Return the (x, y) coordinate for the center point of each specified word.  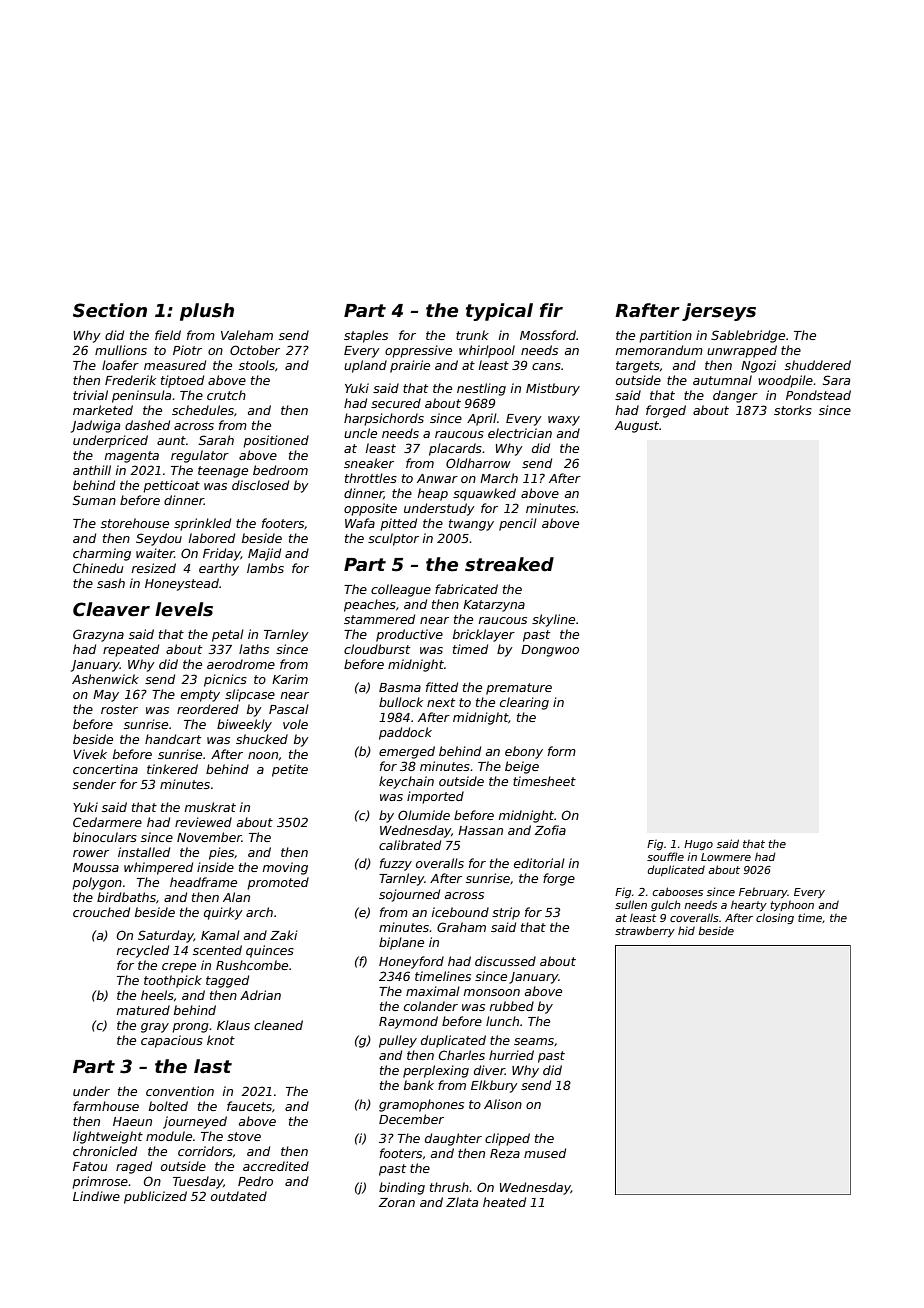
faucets (249, 1106)
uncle (360, 433)
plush (207, 312)
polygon (97, 883)
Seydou (159, 539)
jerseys (719, 312)
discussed (505, 961)
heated (504, 1202)
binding (402, 1188)
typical (499, 312)
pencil (518, 524)
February (763, 892)
